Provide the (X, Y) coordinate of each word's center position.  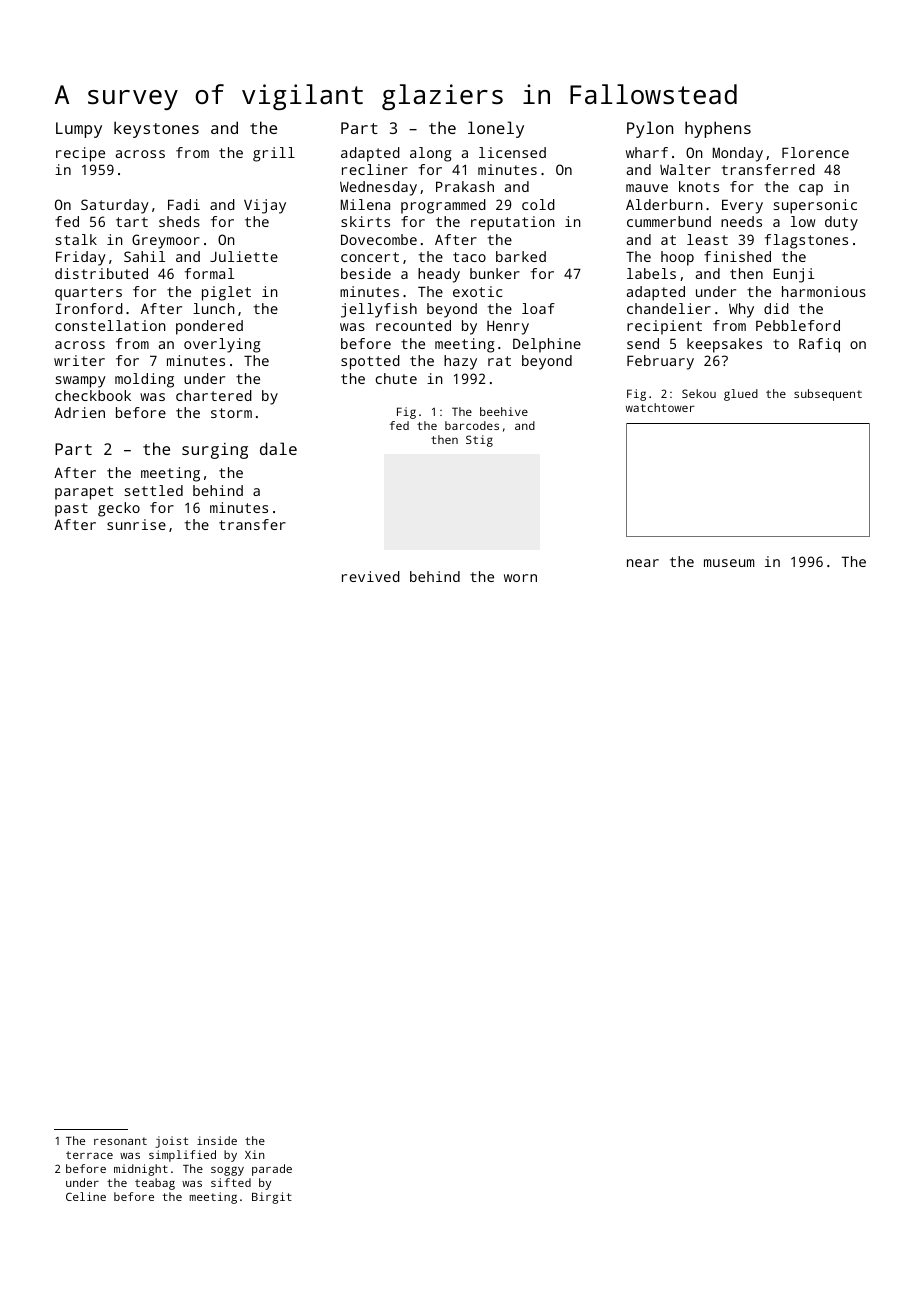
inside (217, 1140)
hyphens (718, 129)
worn (520, 578)
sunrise (136, 524)
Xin (254, 1154)
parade (272, 1170)
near (643, 563)
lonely (496, 129)
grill (274, 154)
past (71, 510)
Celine (86, 1196)
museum (729, 563)
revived (371, 576)
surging (215, 451)
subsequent (828, 395)
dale (278, 448)
